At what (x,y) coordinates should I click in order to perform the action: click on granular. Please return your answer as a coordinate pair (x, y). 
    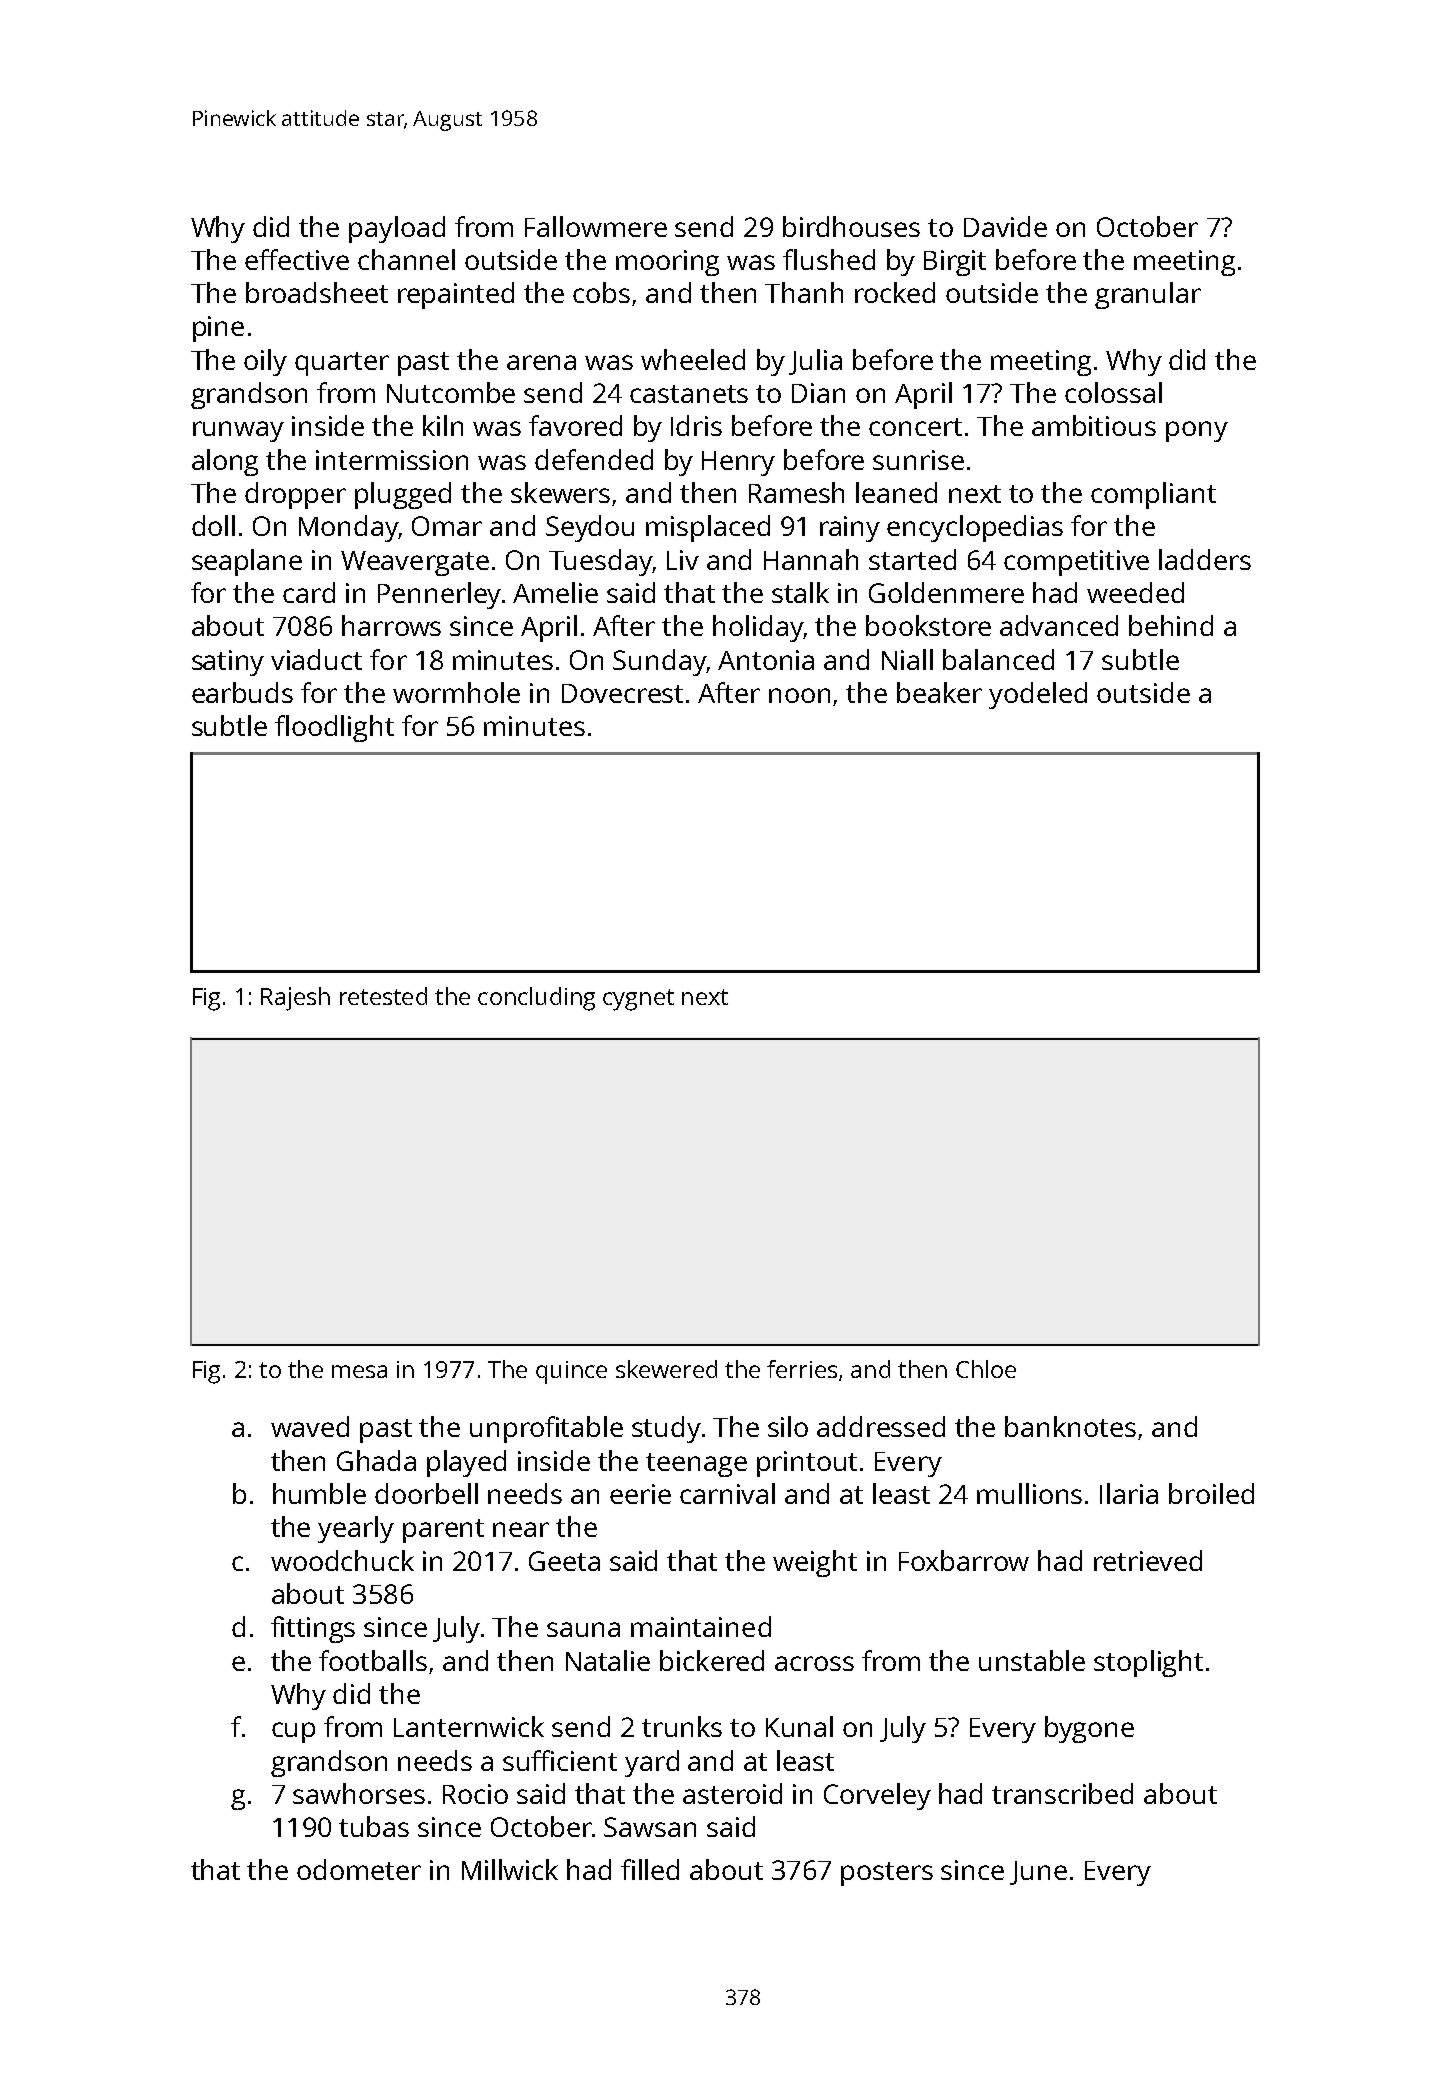
    Looking at the image, I should click on (1148, 295).
